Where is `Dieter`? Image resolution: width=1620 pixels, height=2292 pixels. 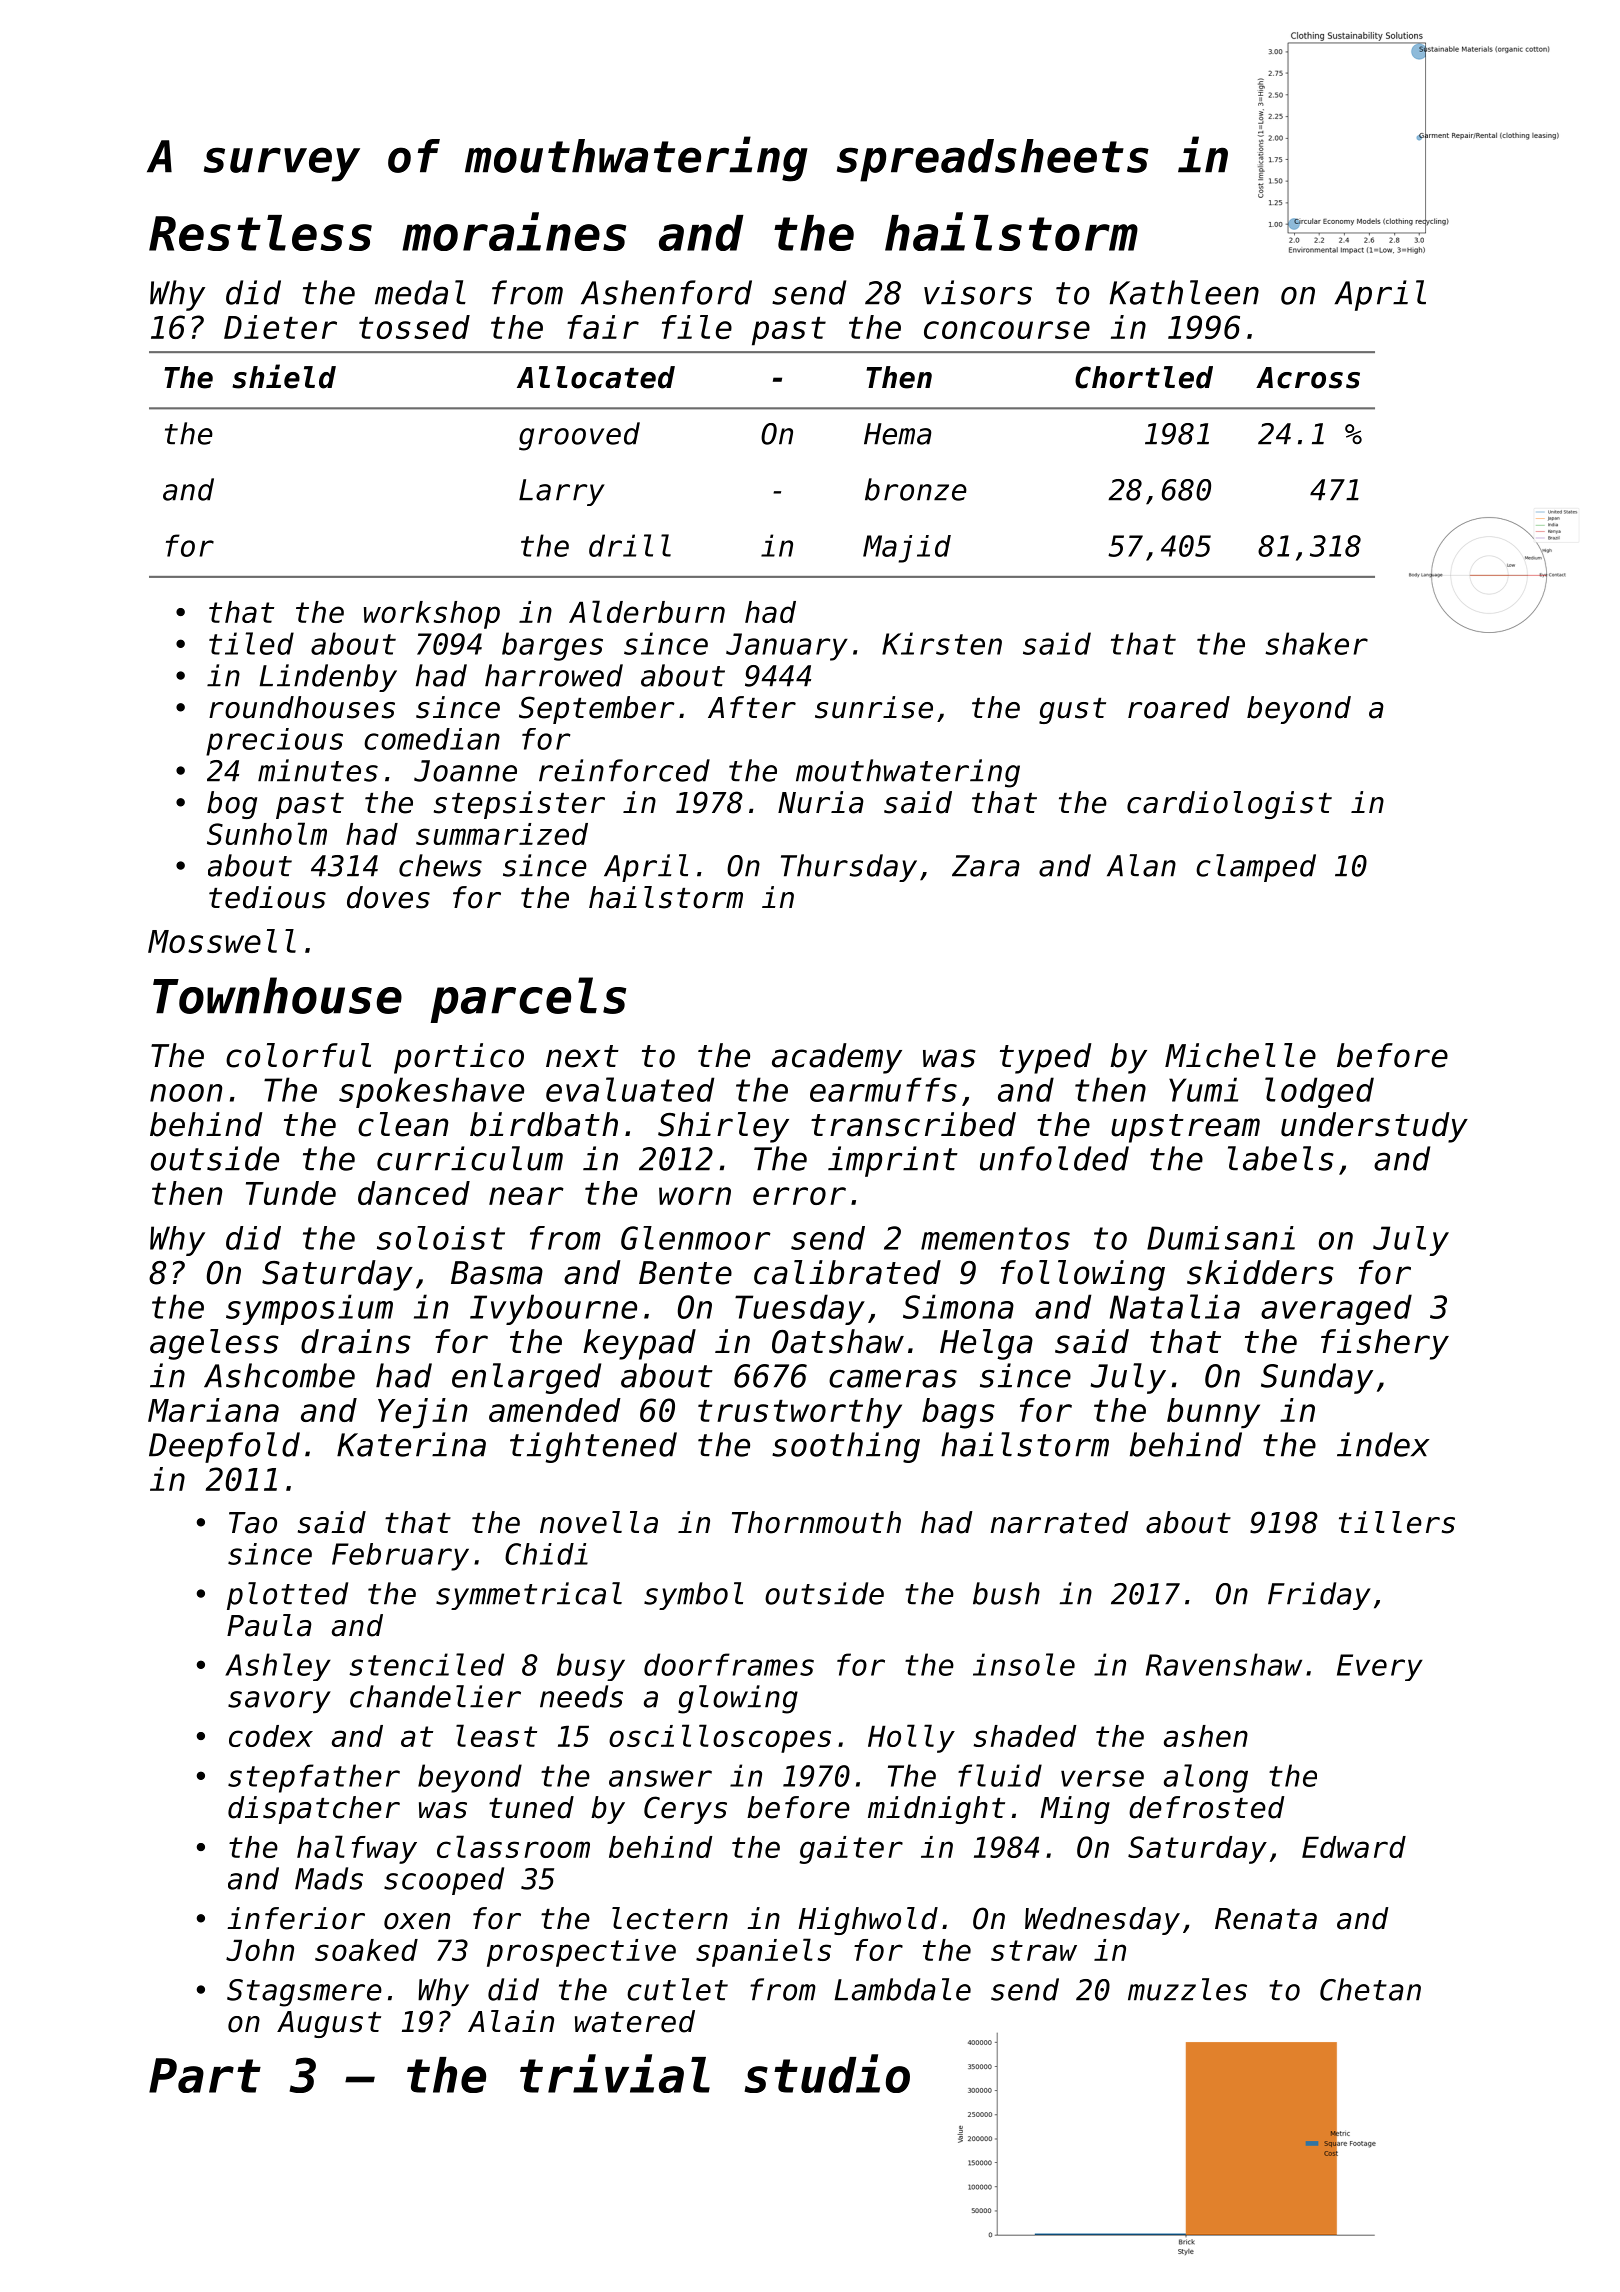
Dieter is located at coordinates (280, 327).
